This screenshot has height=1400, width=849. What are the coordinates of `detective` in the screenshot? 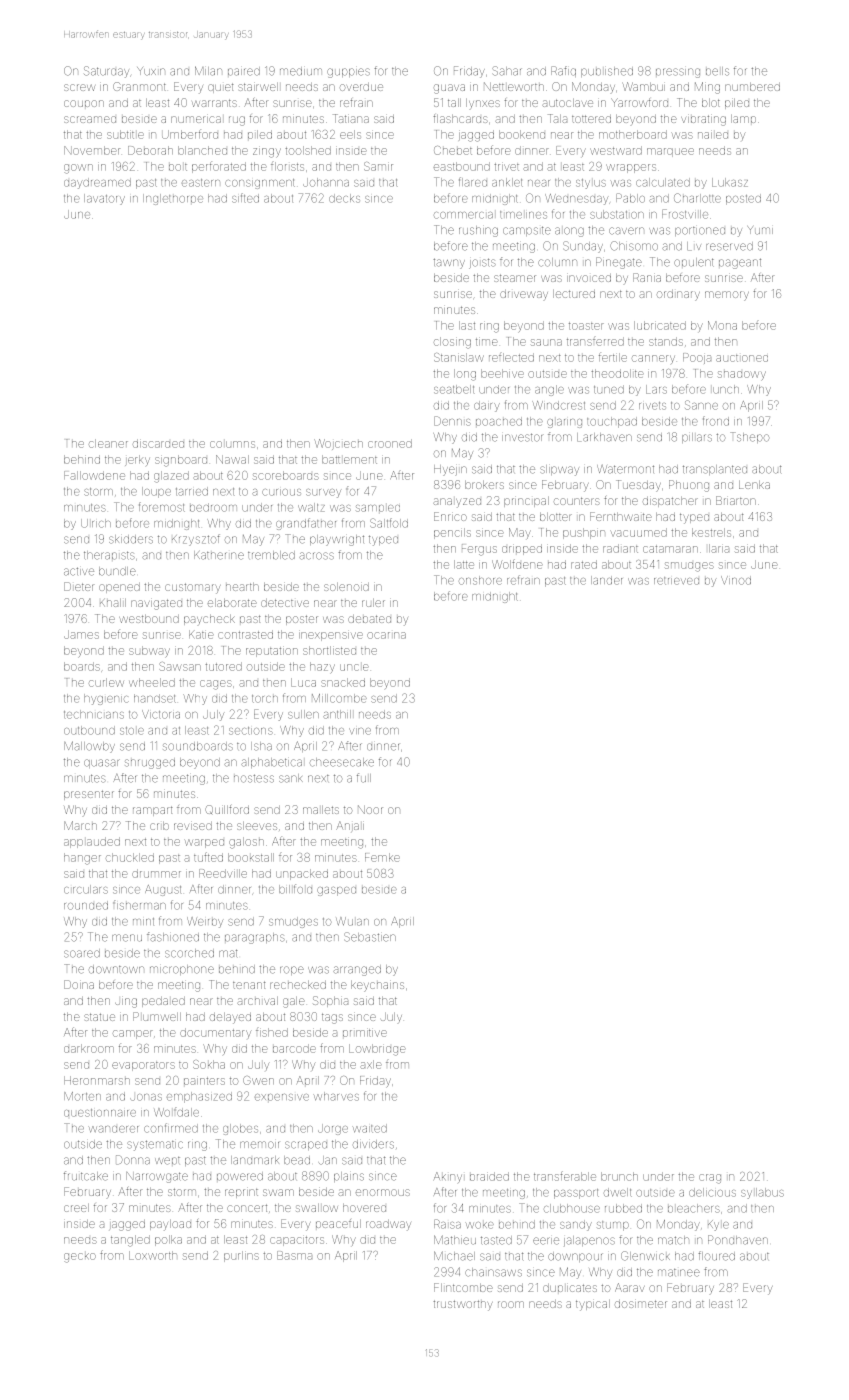 It's located at (285, 603).
